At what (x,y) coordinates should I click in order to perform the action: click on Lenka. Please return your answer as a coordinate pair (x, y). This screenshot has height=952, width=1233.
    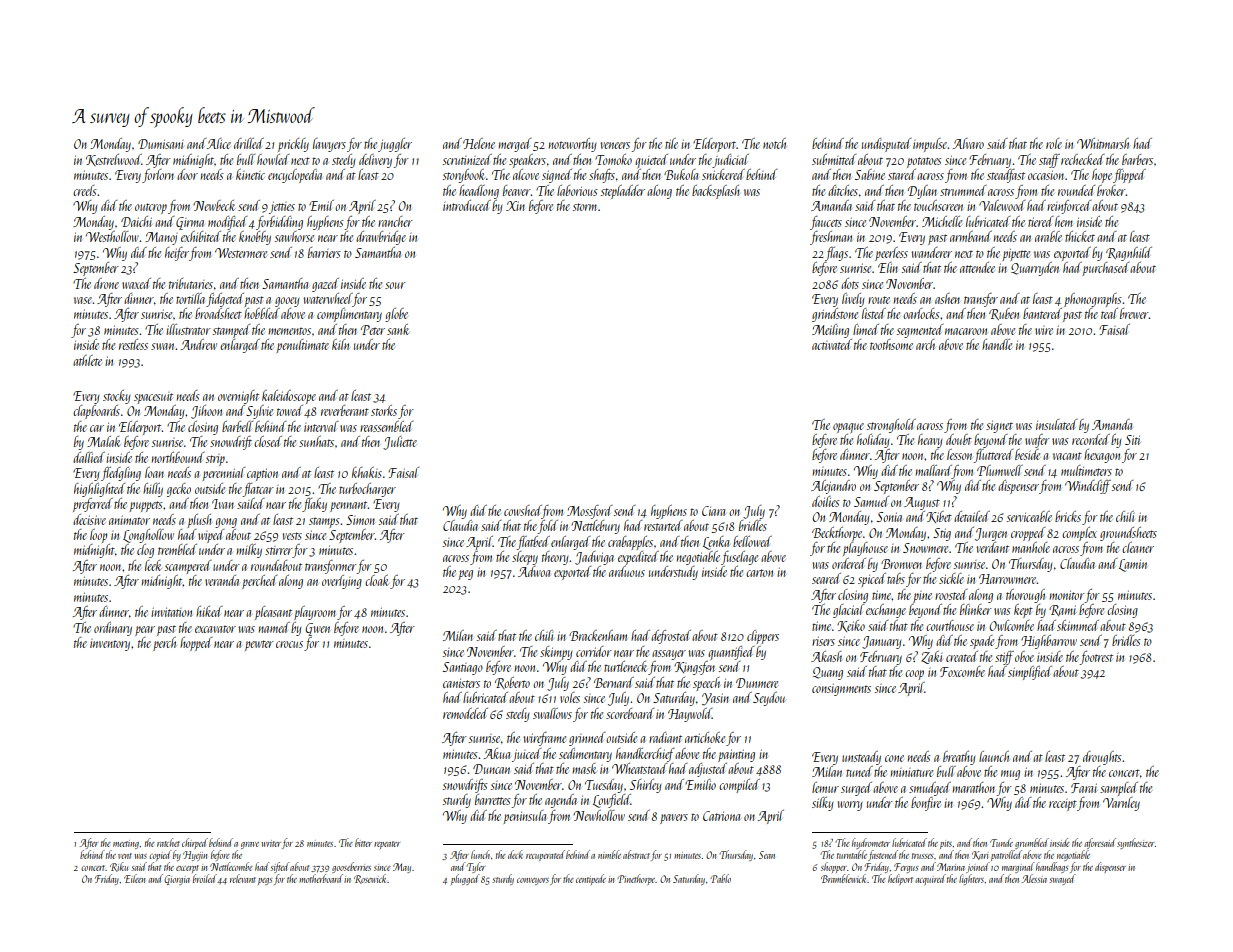
    Looking at the image, I should click on (716, 543).
